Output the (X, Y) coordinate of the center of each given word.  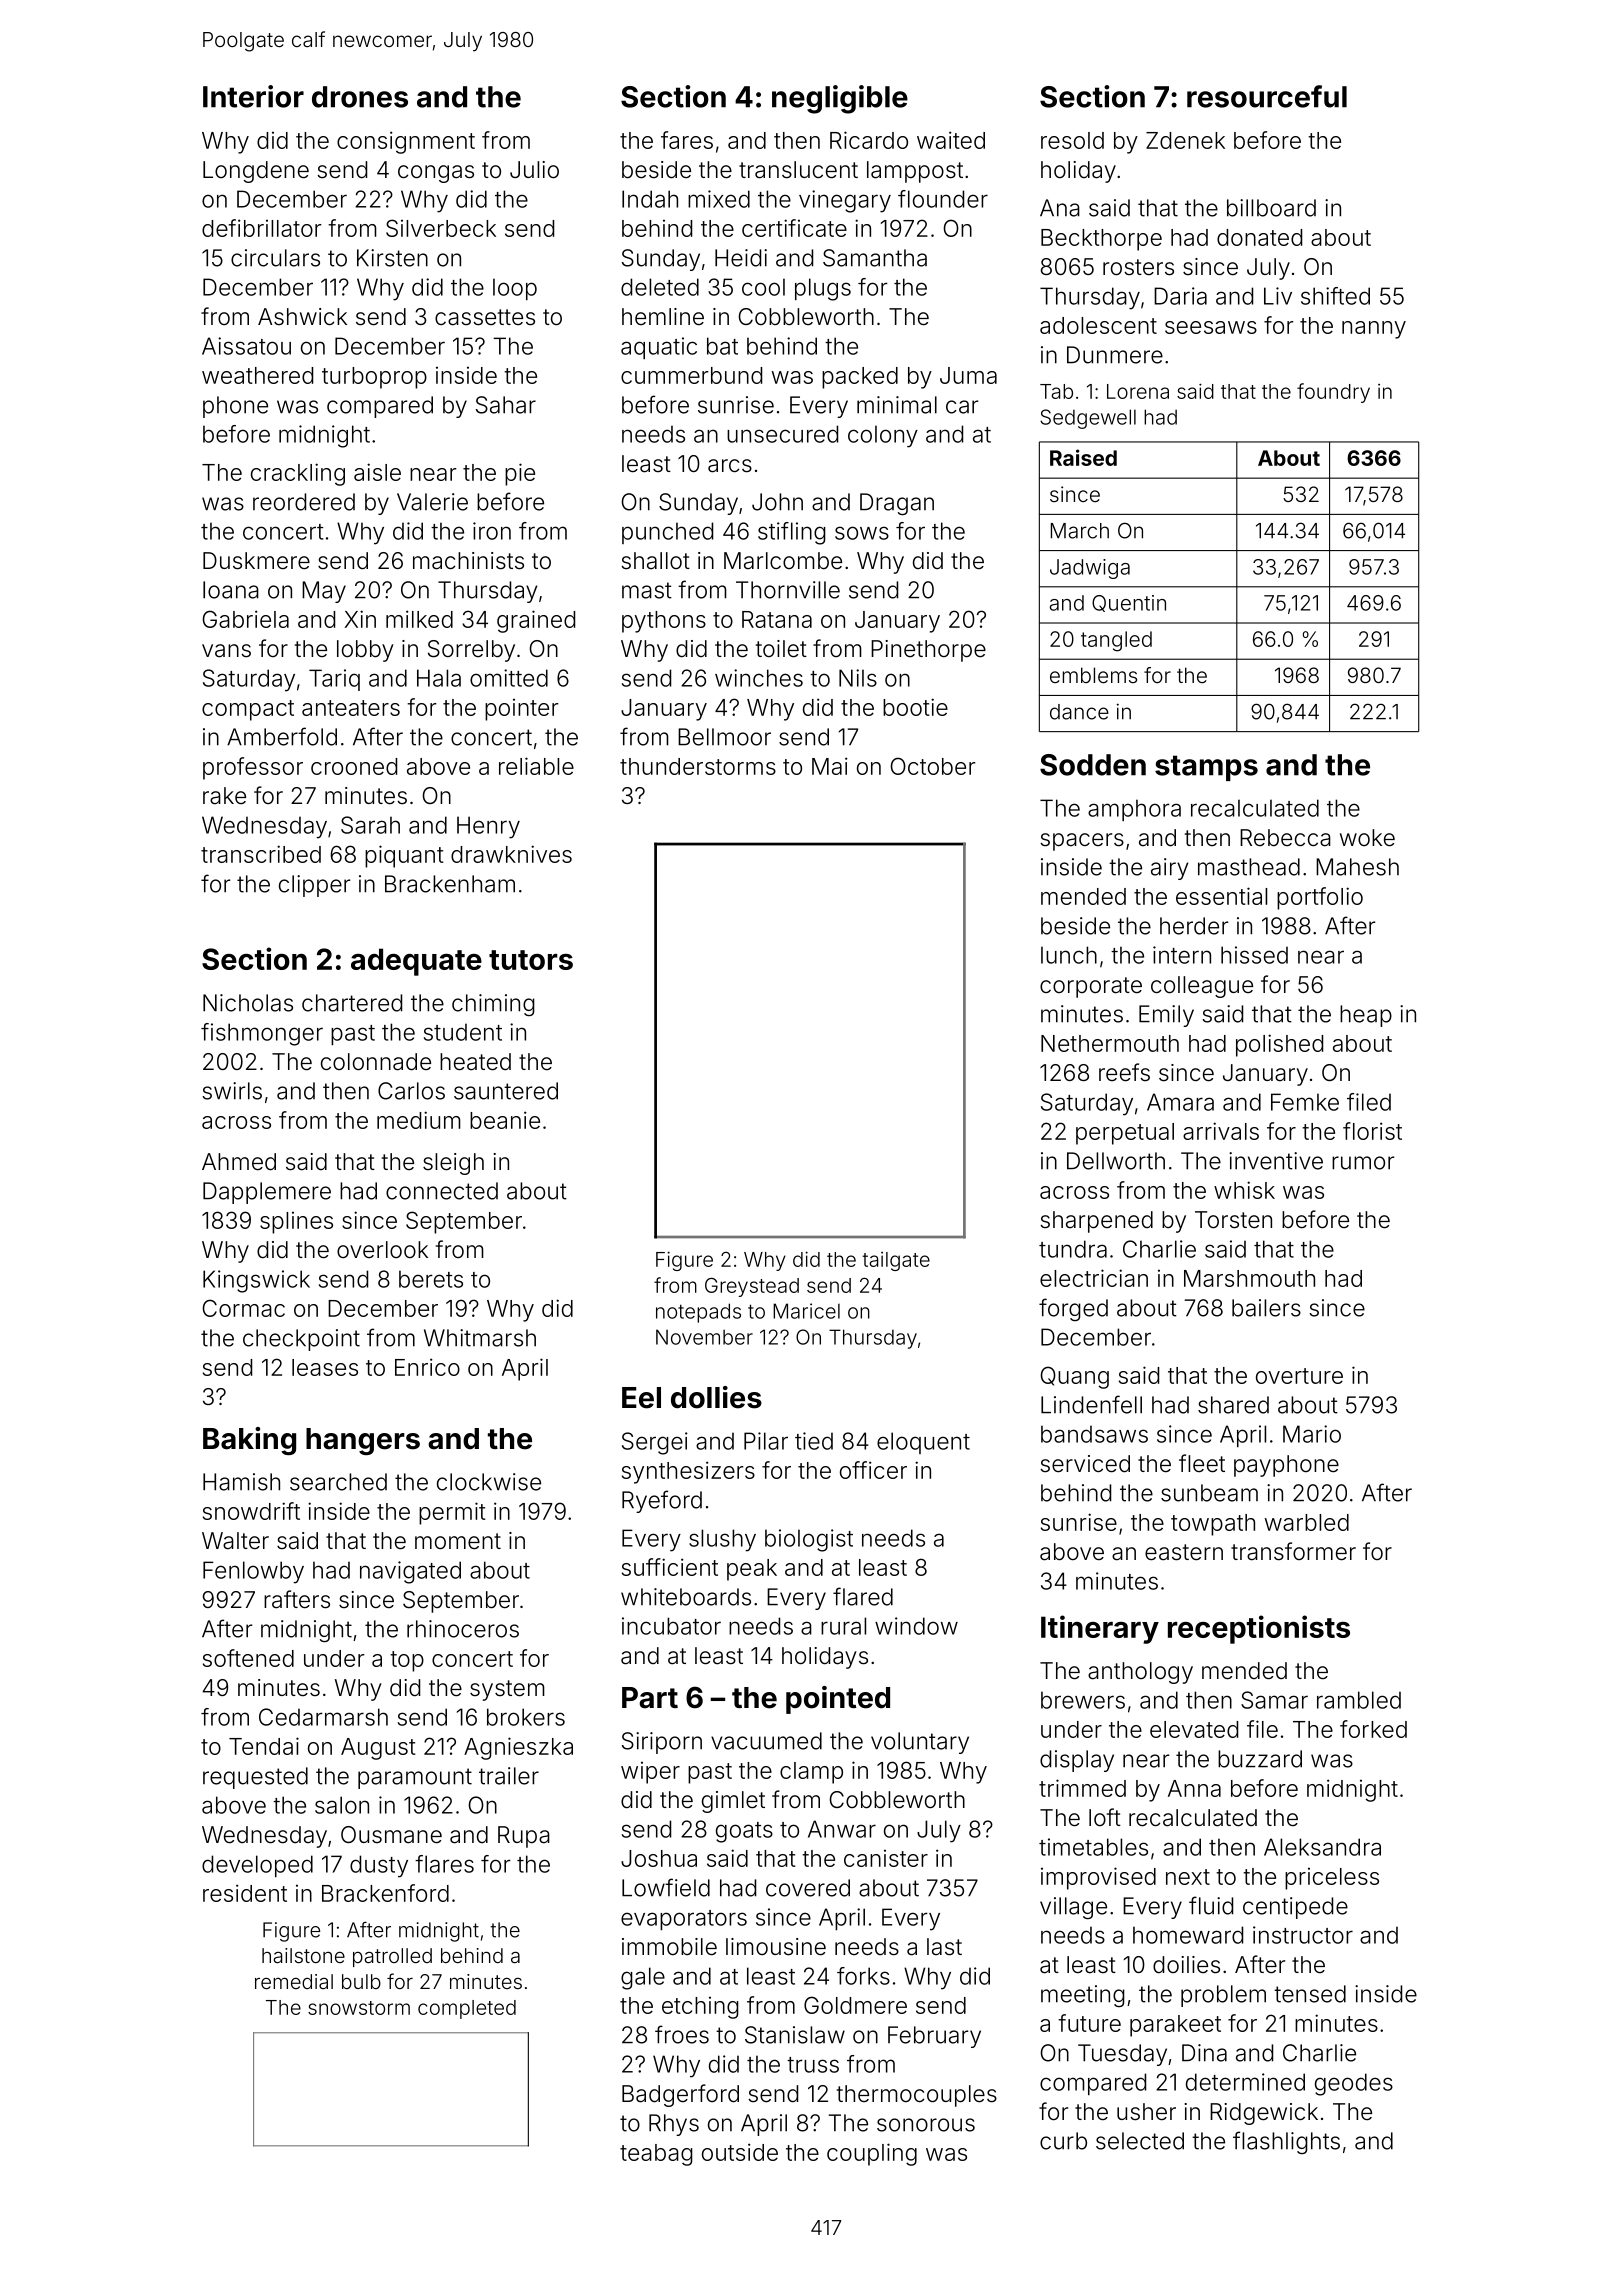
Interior (253, 96)
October (933, 766)
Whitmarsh (480, 1338)
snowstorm (359, 2008)
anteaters (351, 708)
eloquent (923, 1443)
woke (1367, 838)
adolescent (1098, 325)
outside (740, 2152)
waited (951, 140)
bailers (1266, 1308)
